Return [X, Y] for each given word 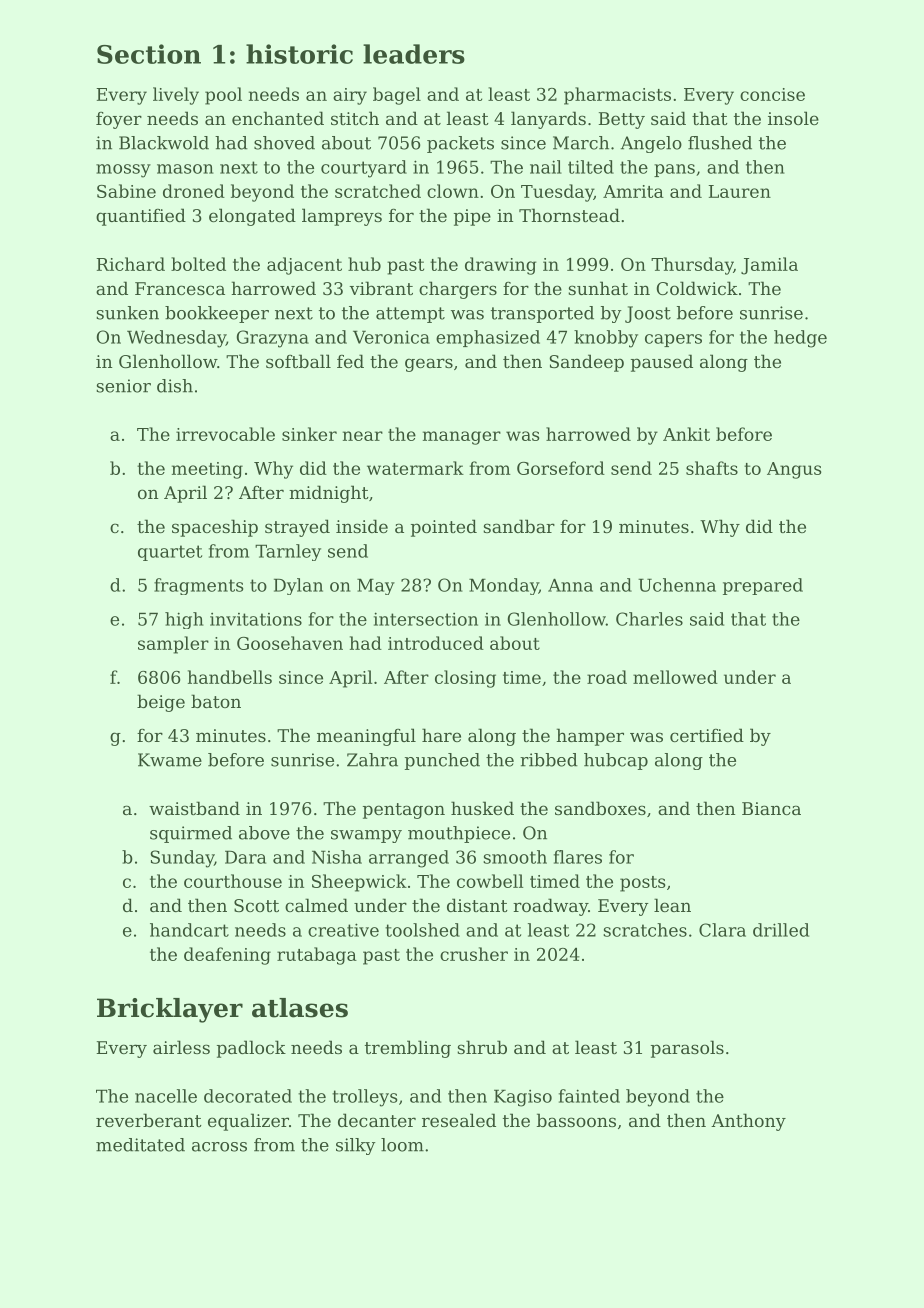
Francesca [180, 288]
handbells [230, 677]
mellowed [675, 677]
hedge [800, 339]
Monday [504, 586]
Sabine [126, 191]
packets [460, 144]
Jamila [769, 266]
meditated [140, 1145]
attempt [410, 315]
